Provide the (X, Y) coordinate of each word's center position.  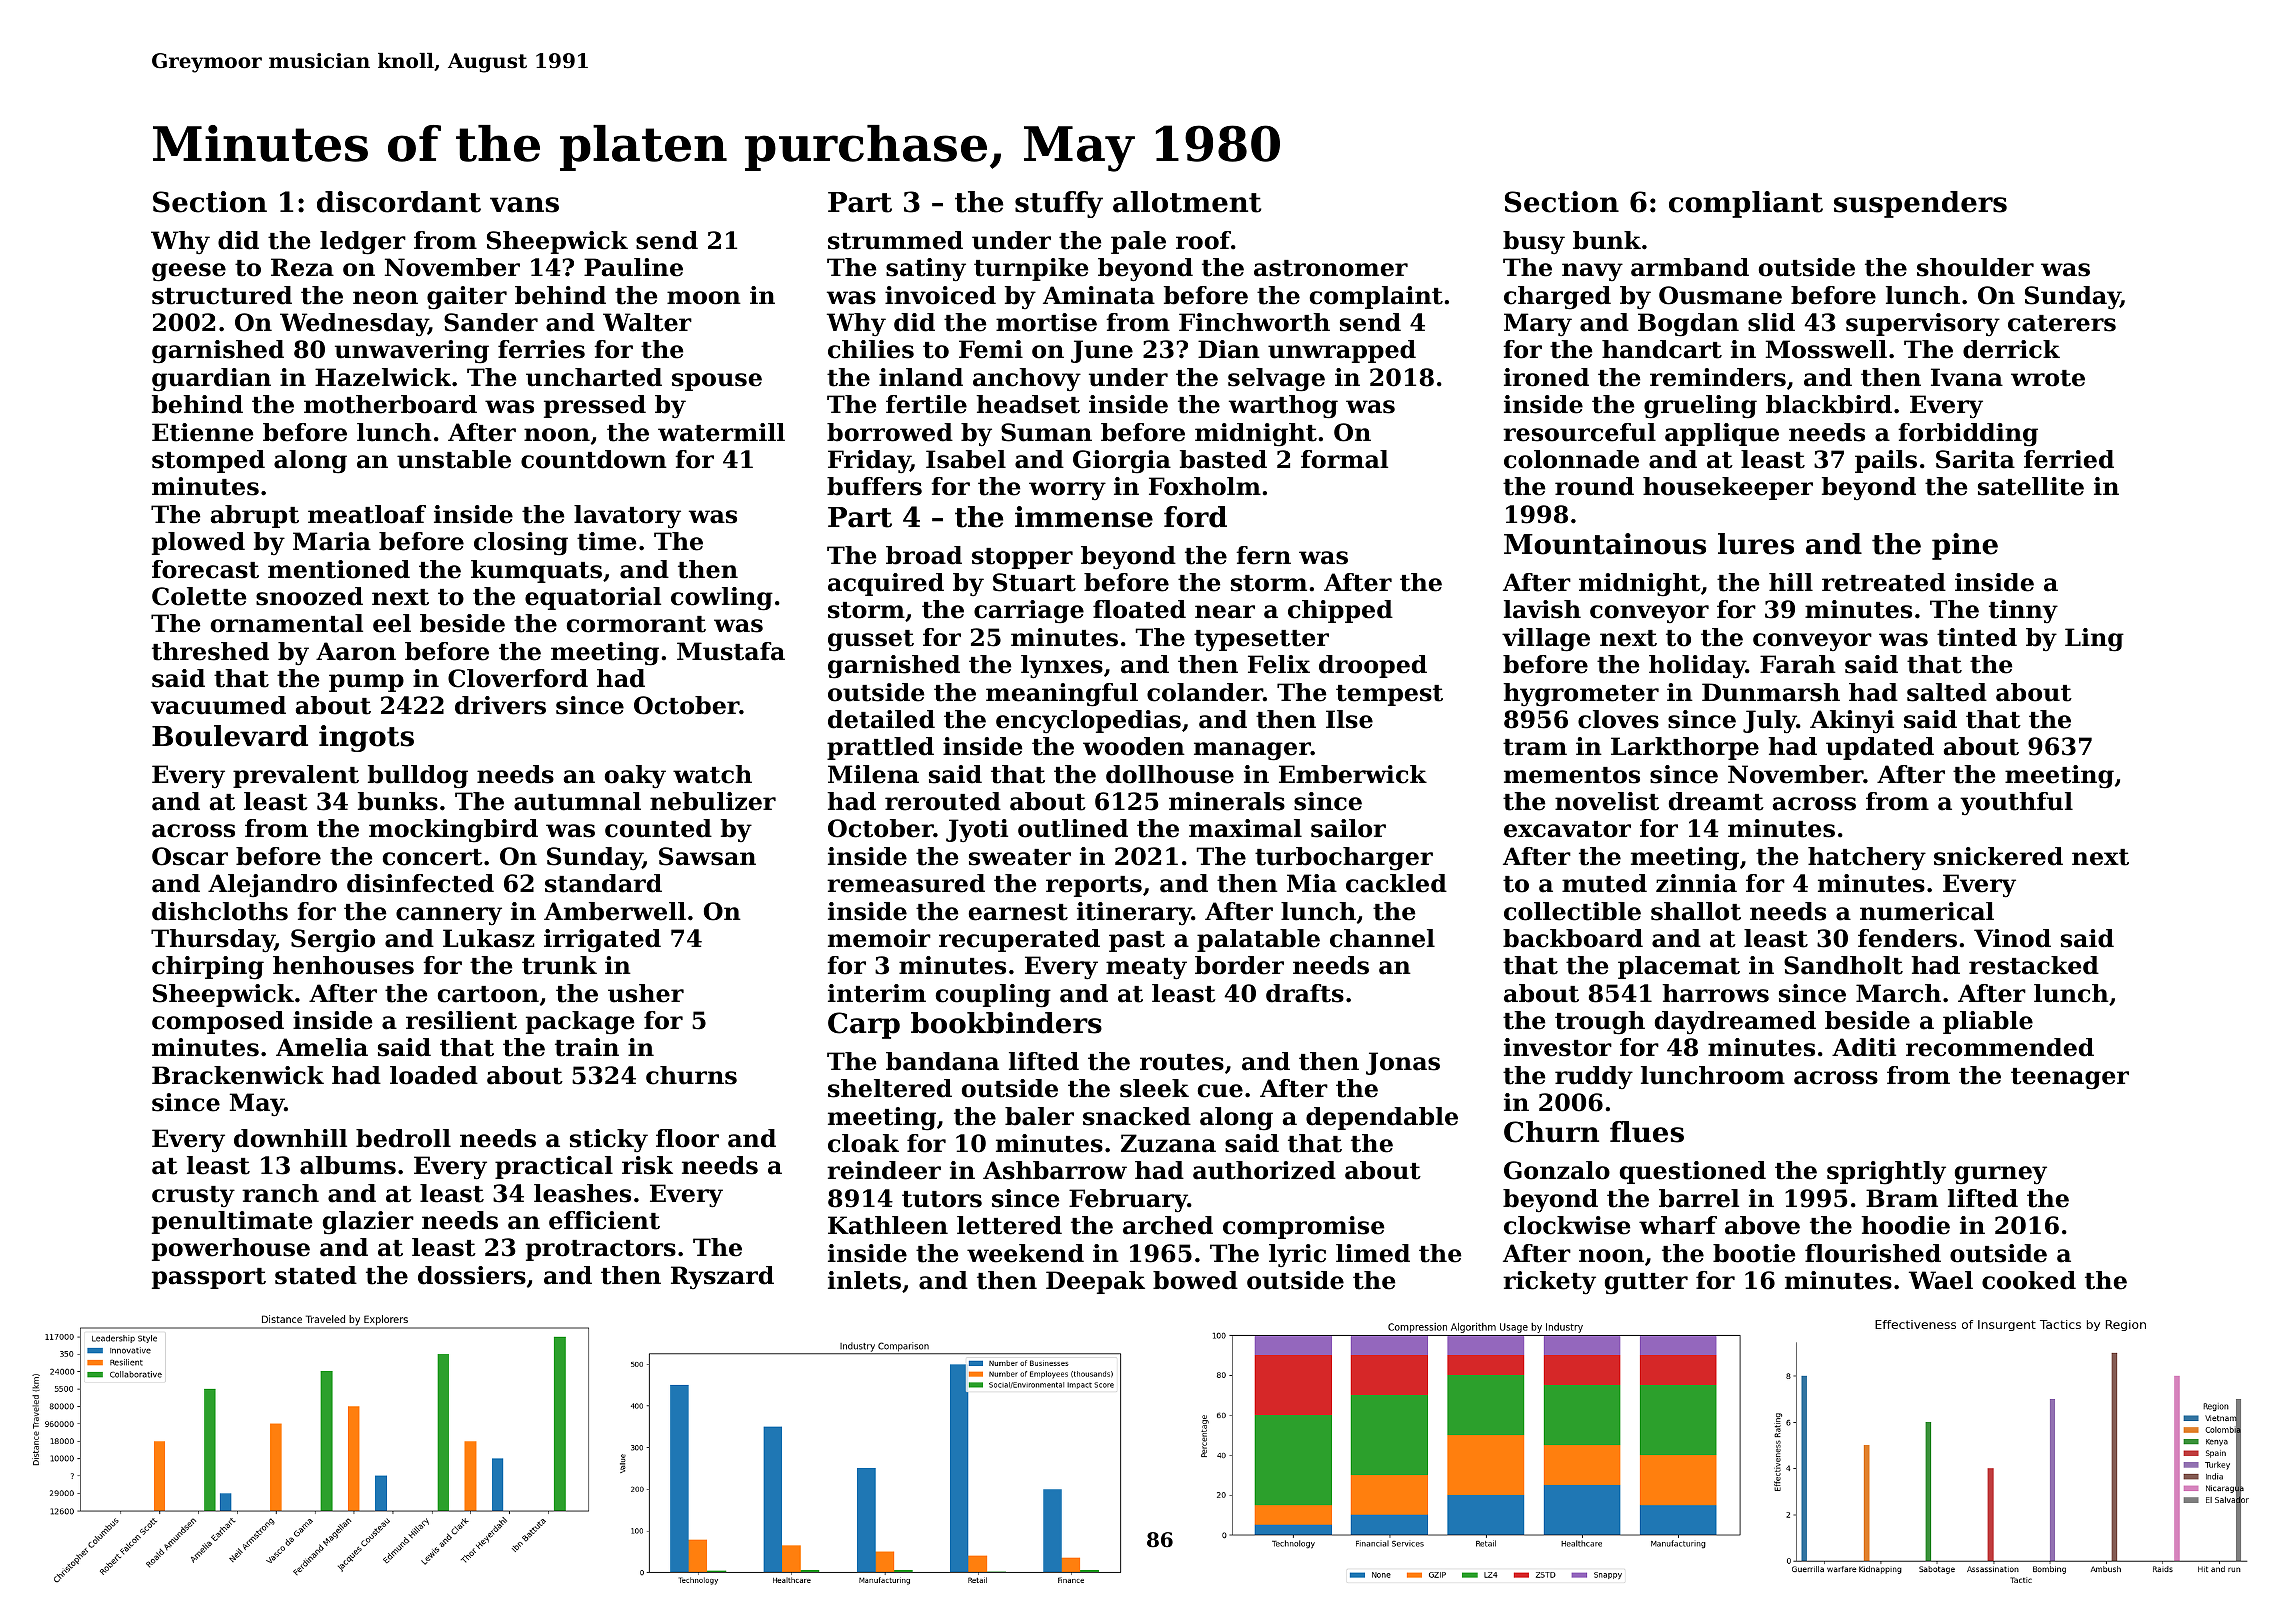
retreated (1884, 582)
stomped (208, 461)
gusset (871, 641)
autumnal (577, 801)
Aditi (1864, 1047)
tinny (2023, 611)
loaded (434, 1075)
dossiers (472, 1275)
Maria (332, 541)
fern (1263, 555)
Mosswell (1826, 349)
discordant (399, 202)
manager (1252, 751)
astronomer (1331, 268)
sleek (1154, 1088)
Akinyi (1852, 722)
